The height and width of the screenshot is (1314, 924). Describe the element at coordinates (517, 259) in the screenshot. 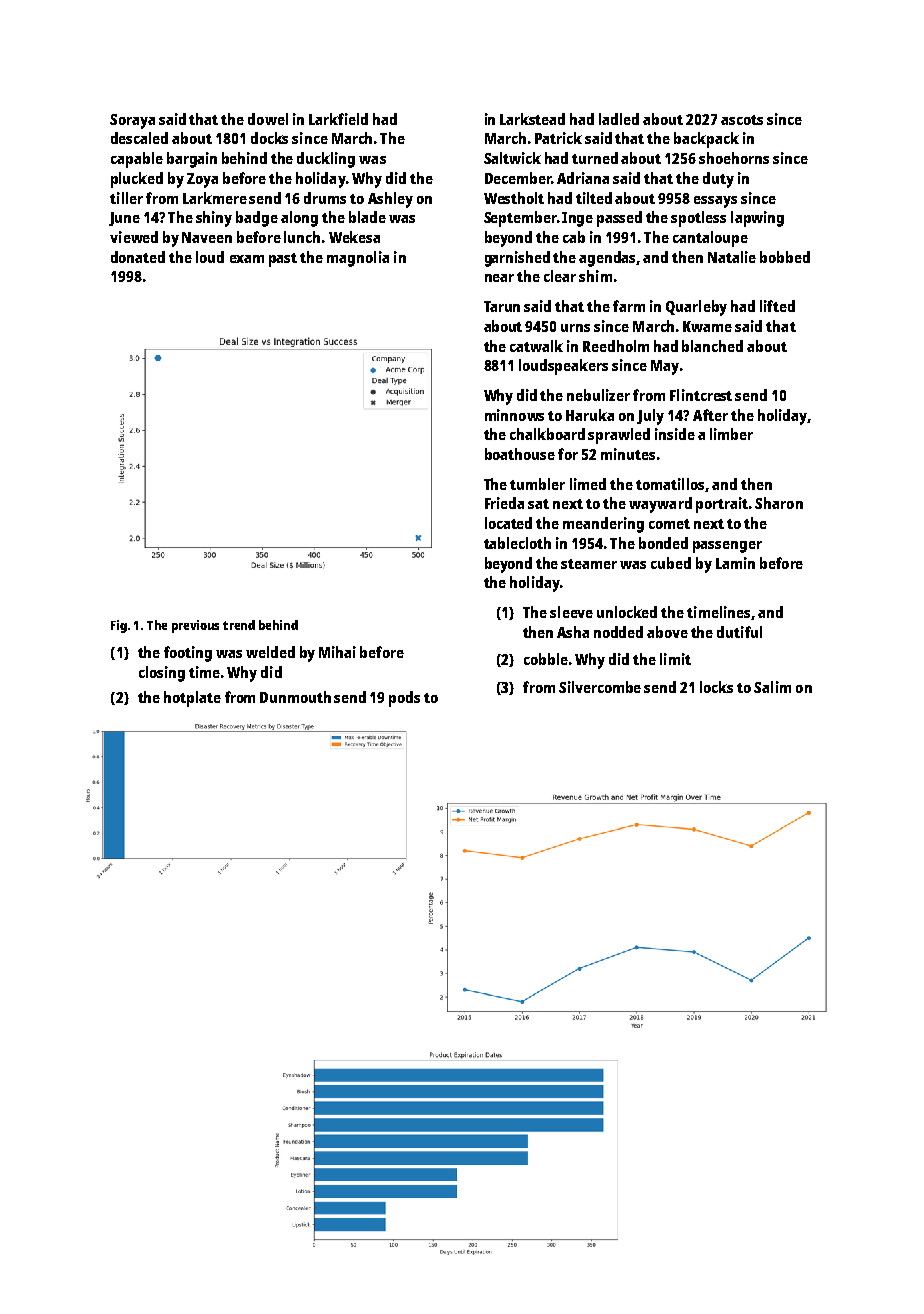

I see `garnished` at that location.
